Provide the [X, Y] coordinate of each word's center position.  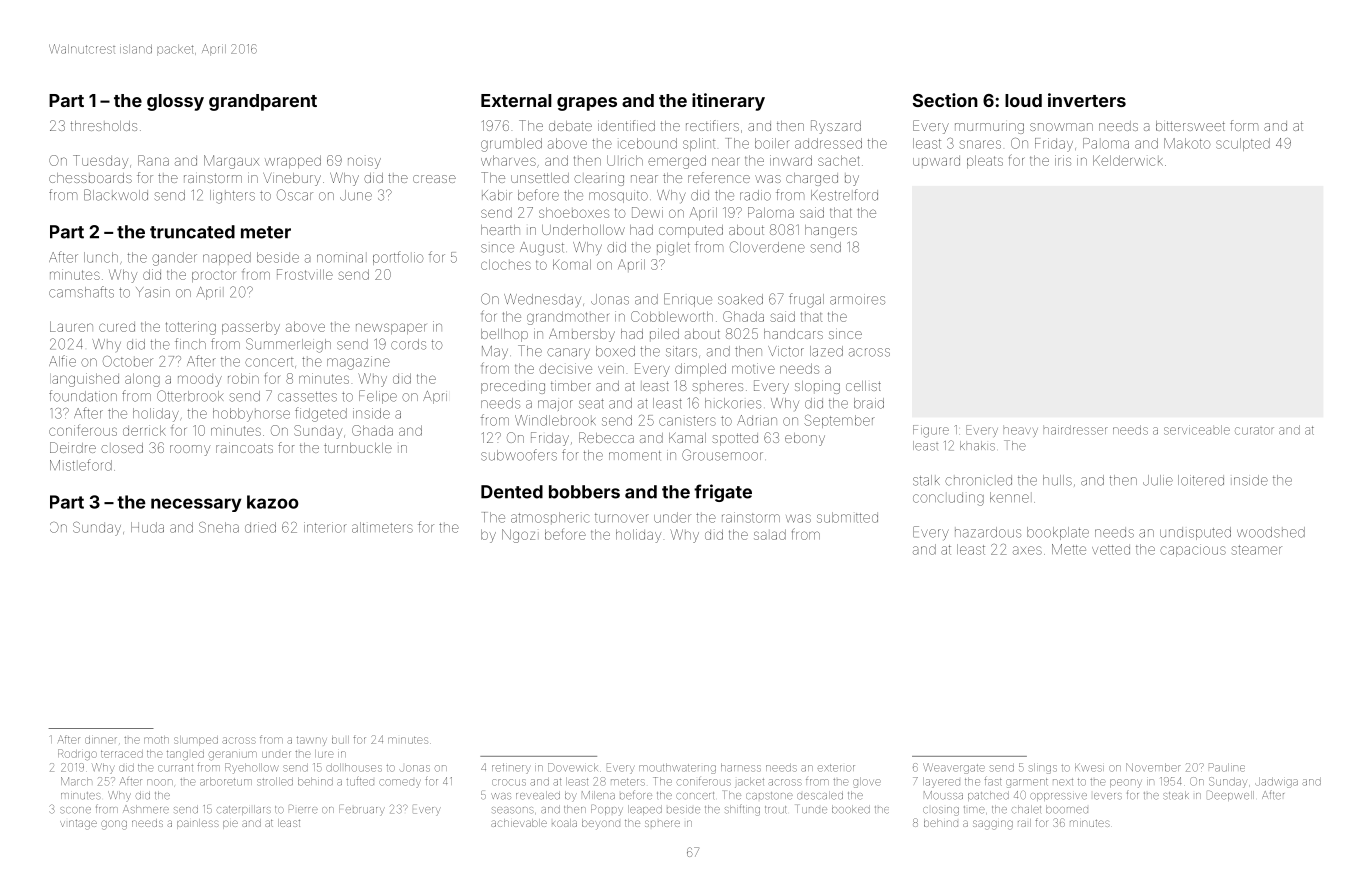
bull [340, 740]
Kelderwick [1128, 160]
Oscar [295, 195]
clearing [599, 180]
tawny [312, 741]
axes [1027, 550]
